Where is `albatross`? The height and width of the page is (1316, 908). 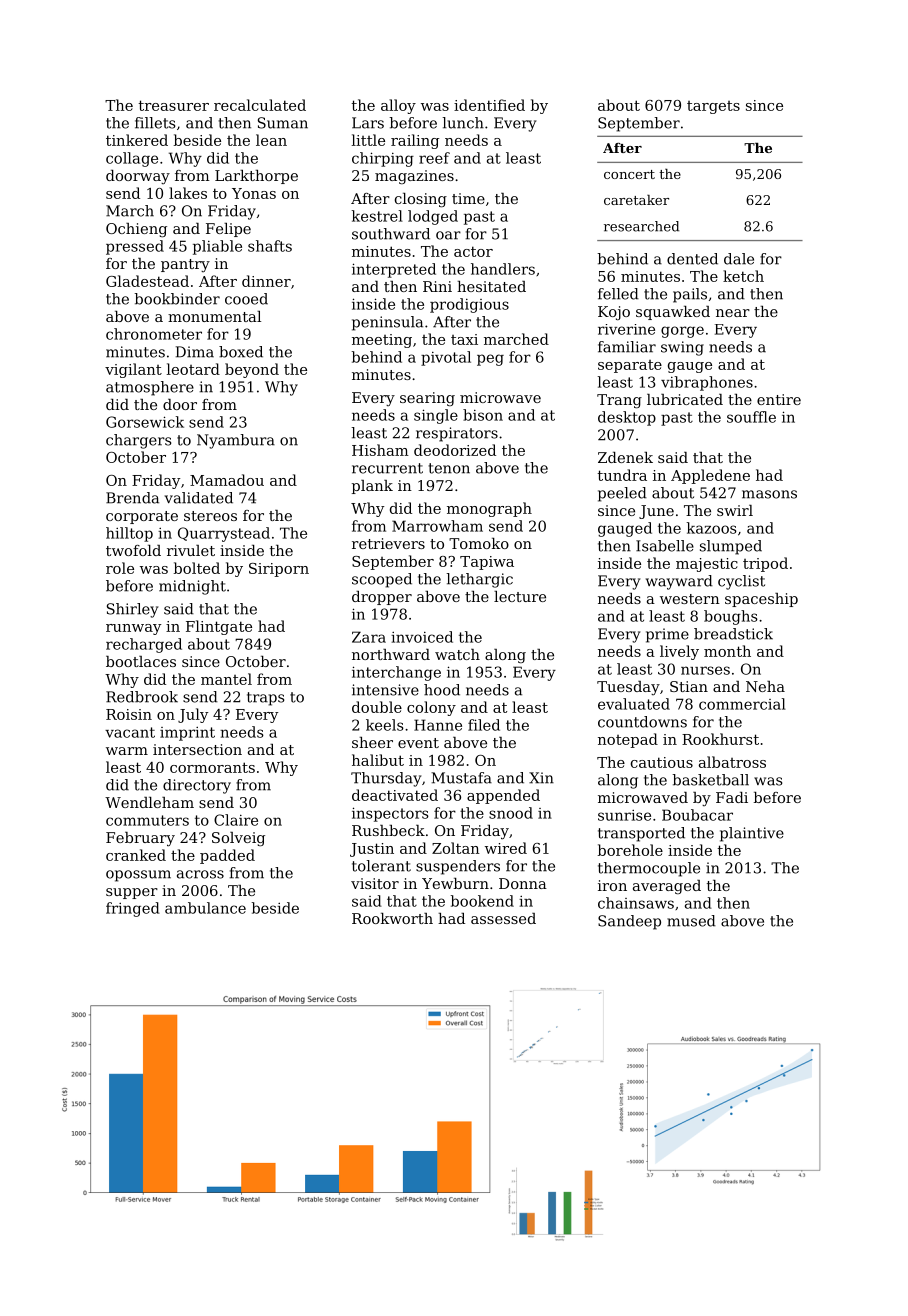
albatross is located at coordinates (732, 762).
